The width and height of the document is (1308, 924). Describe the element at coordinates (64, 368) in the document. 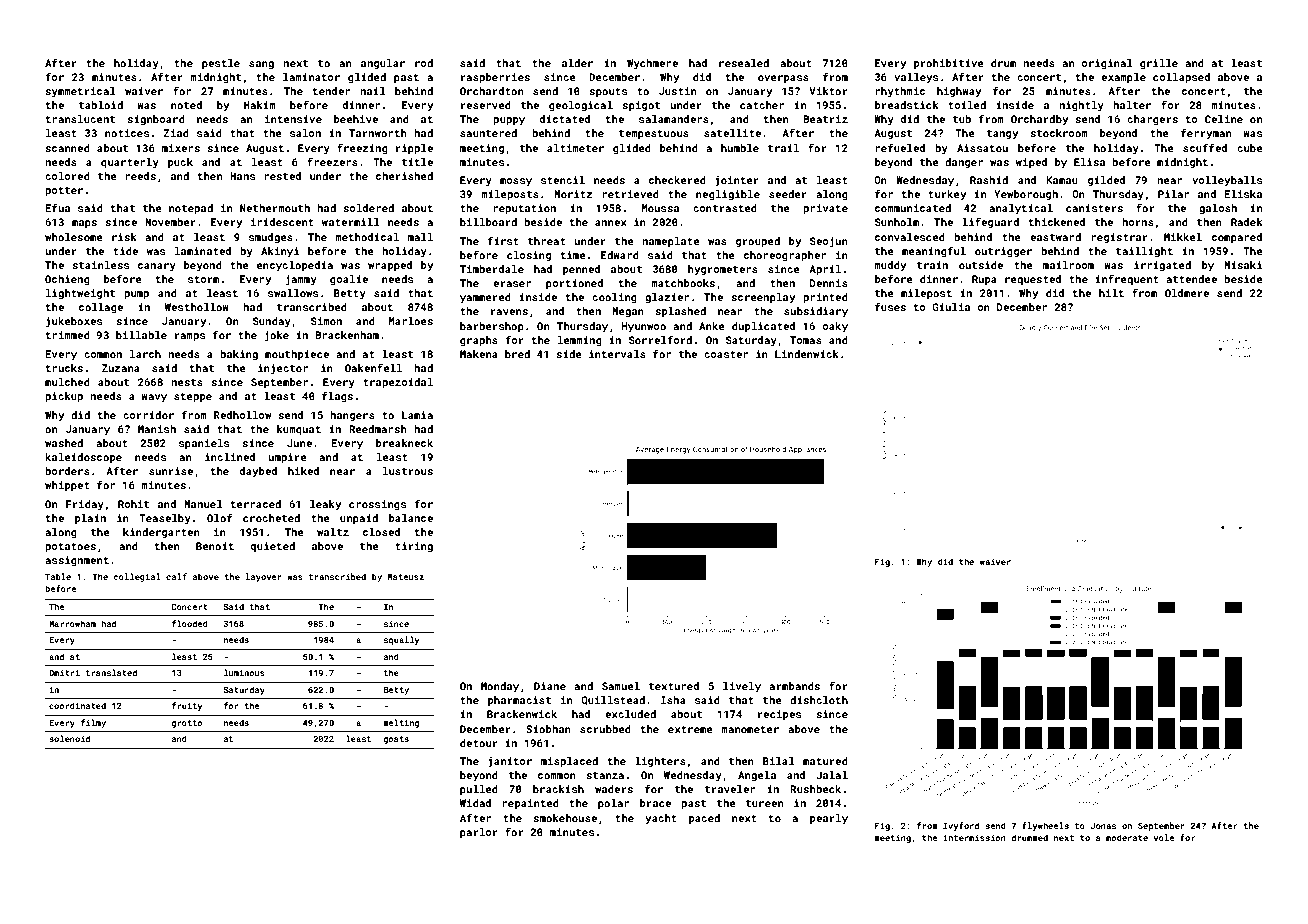

I see `trucks` at that location.
